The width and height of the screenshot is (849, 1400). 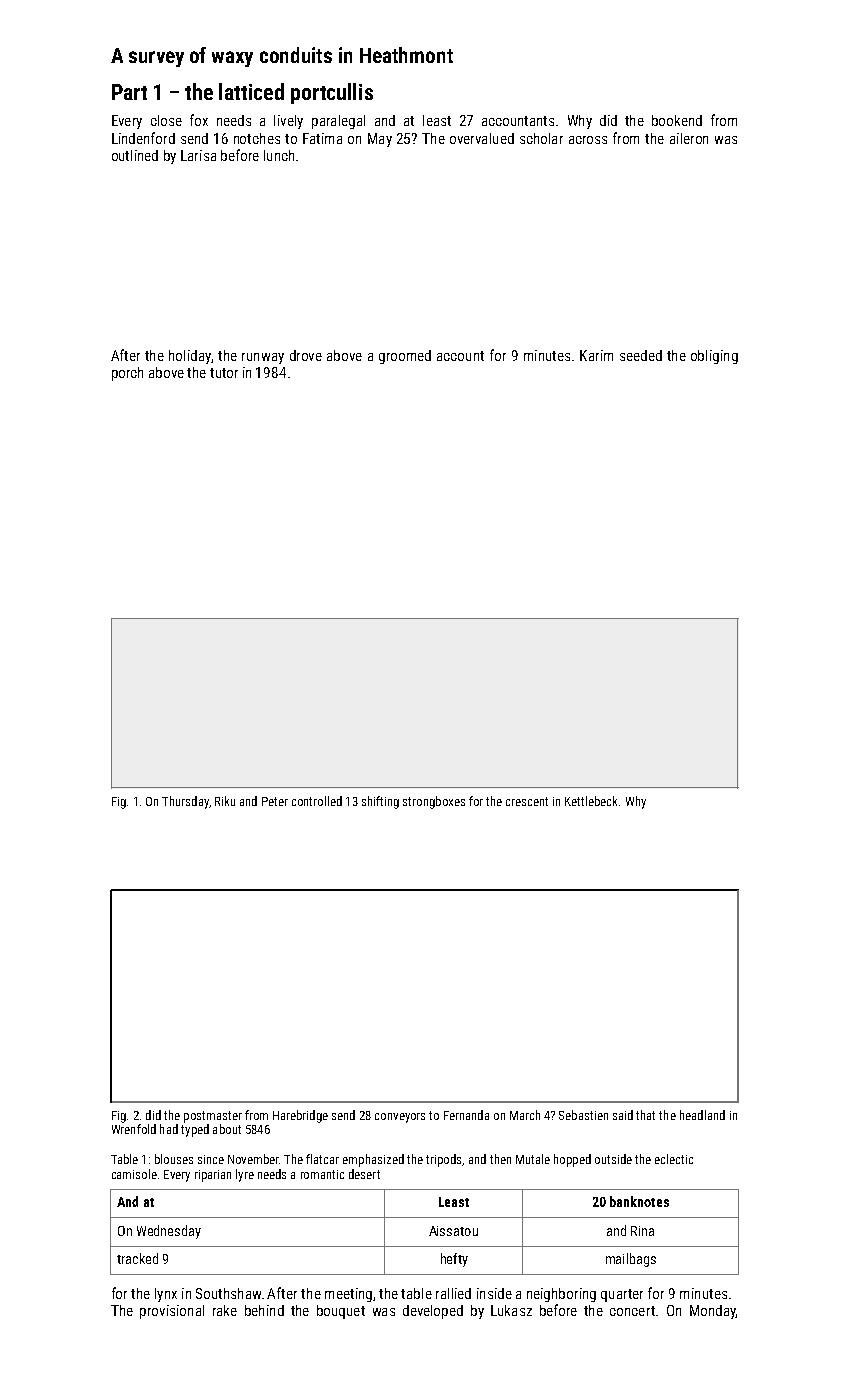 I want to click on developed, so click(x=433, y=1312).
